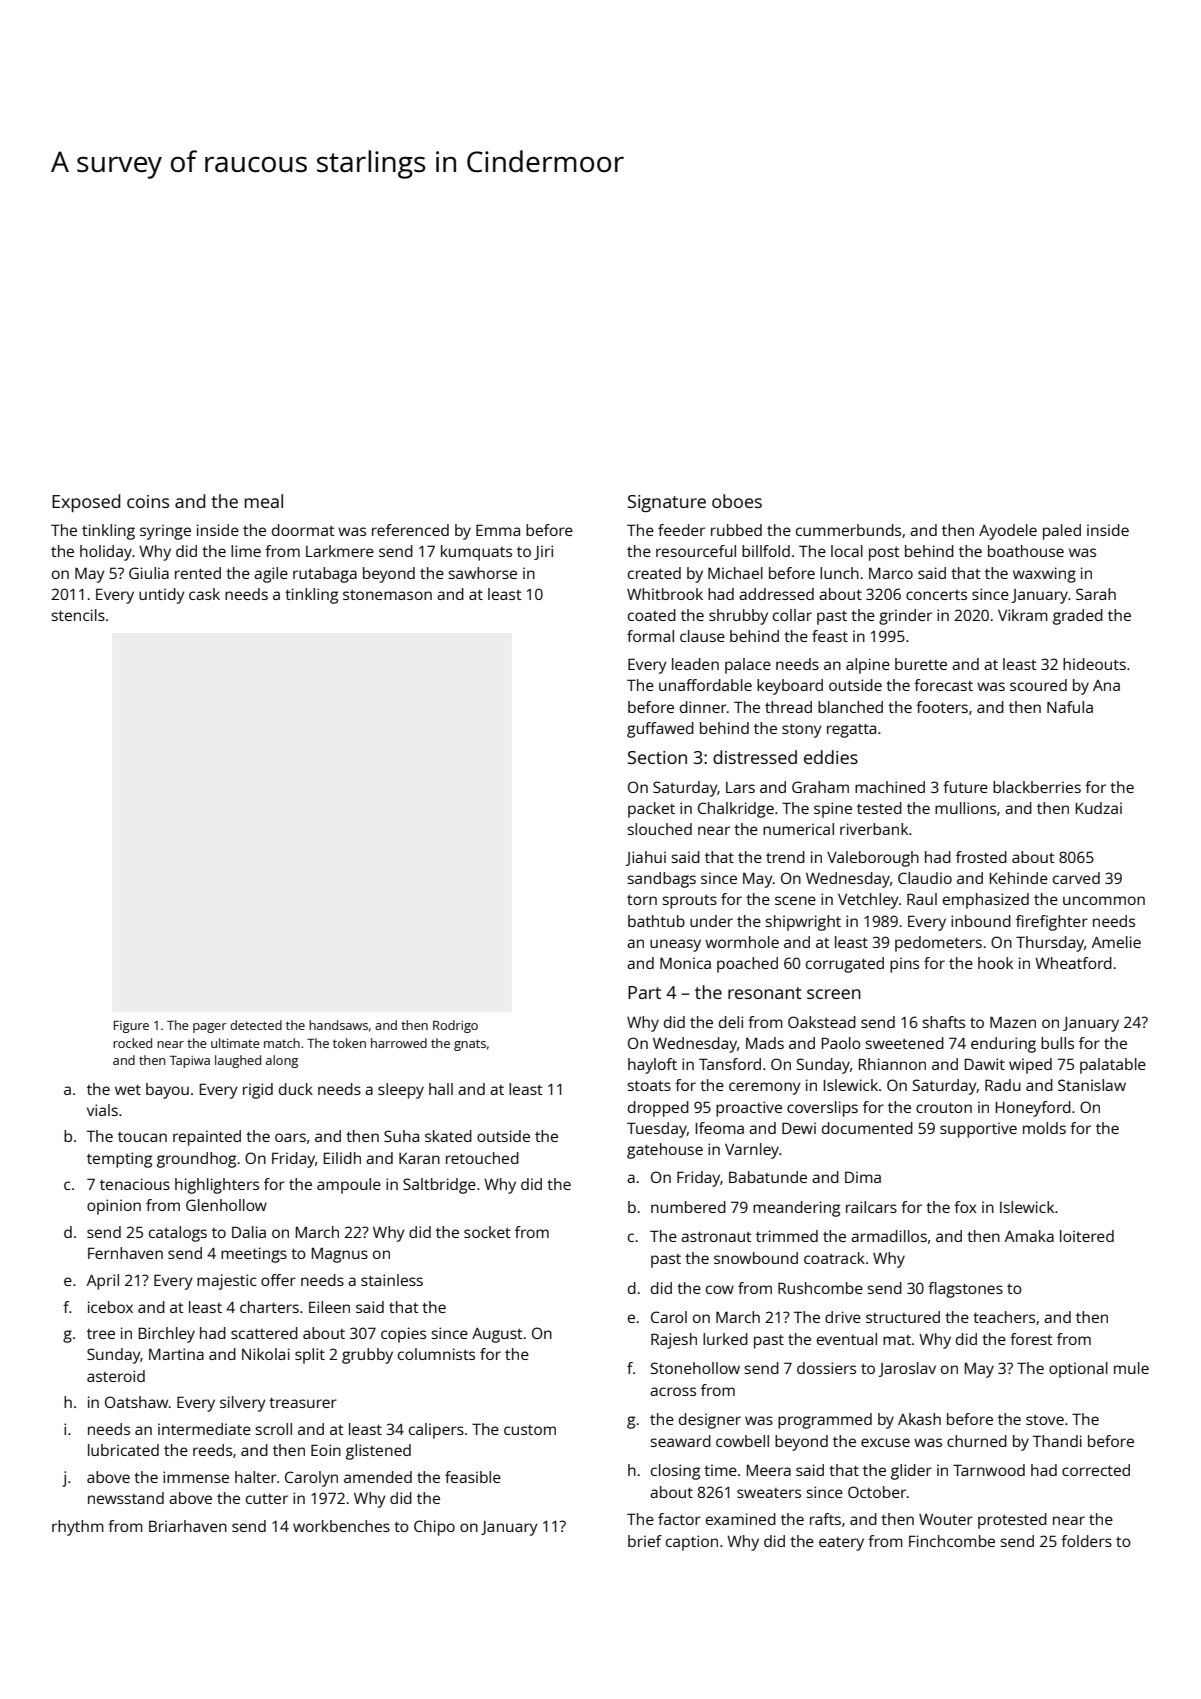  I want to click on rhythm, so click(78, 1528).
